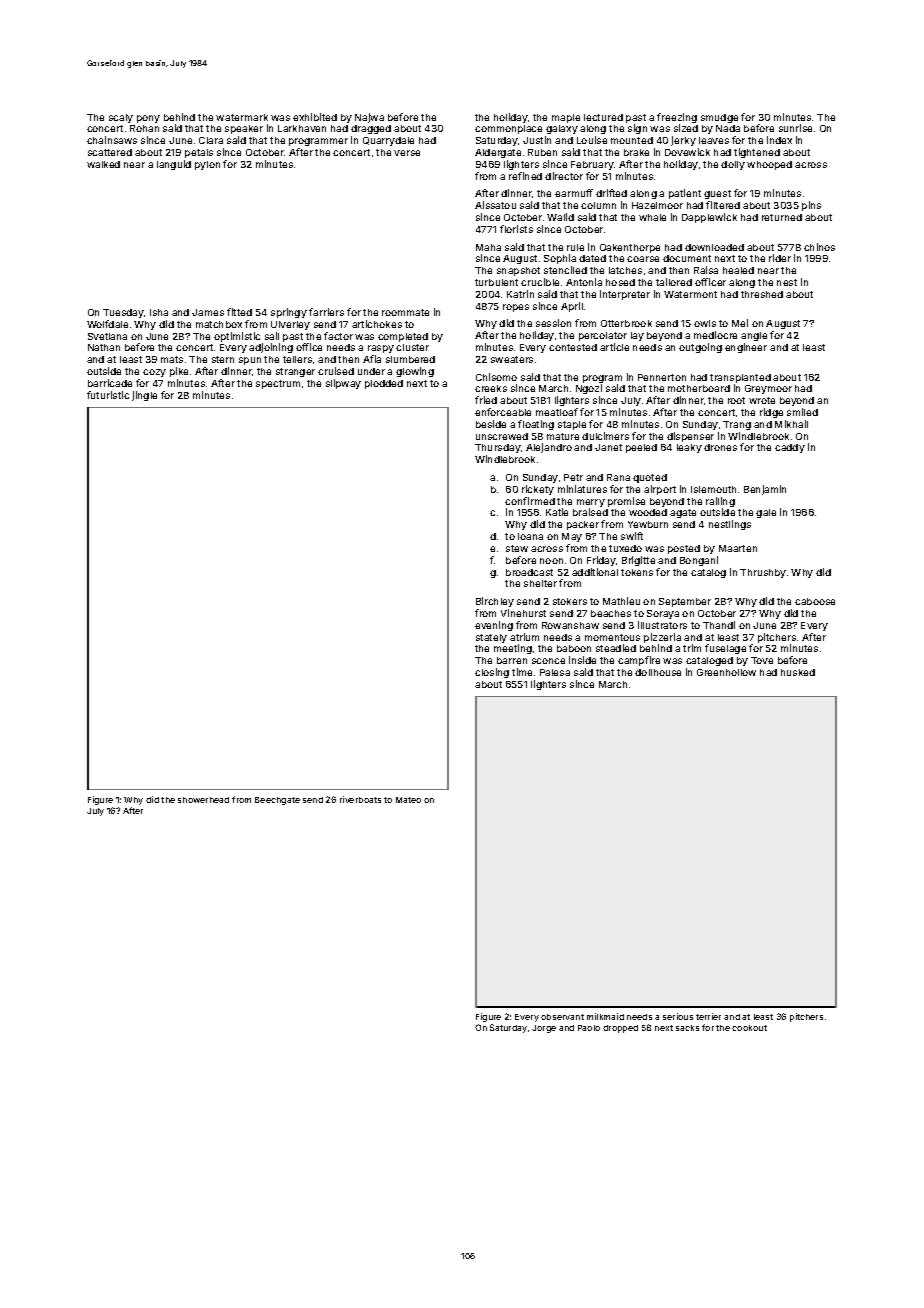 Image resolution: width=924 pixels, height=1308 pixels. Describe the element at coordinates (723, 205) in the page. I see `filtered` at that location.
